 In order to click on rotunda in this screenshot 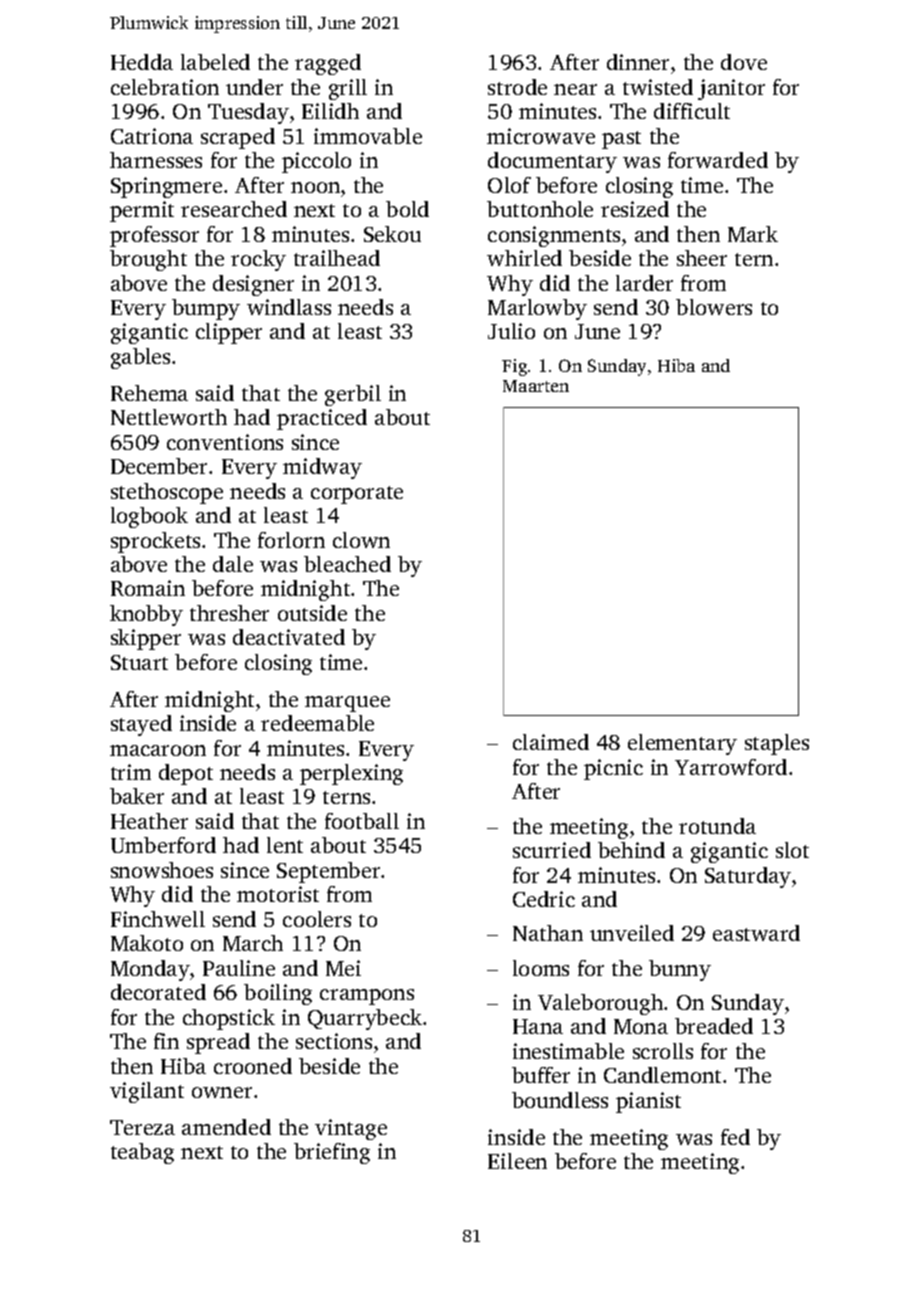, I will do `click(717, 826)`.
